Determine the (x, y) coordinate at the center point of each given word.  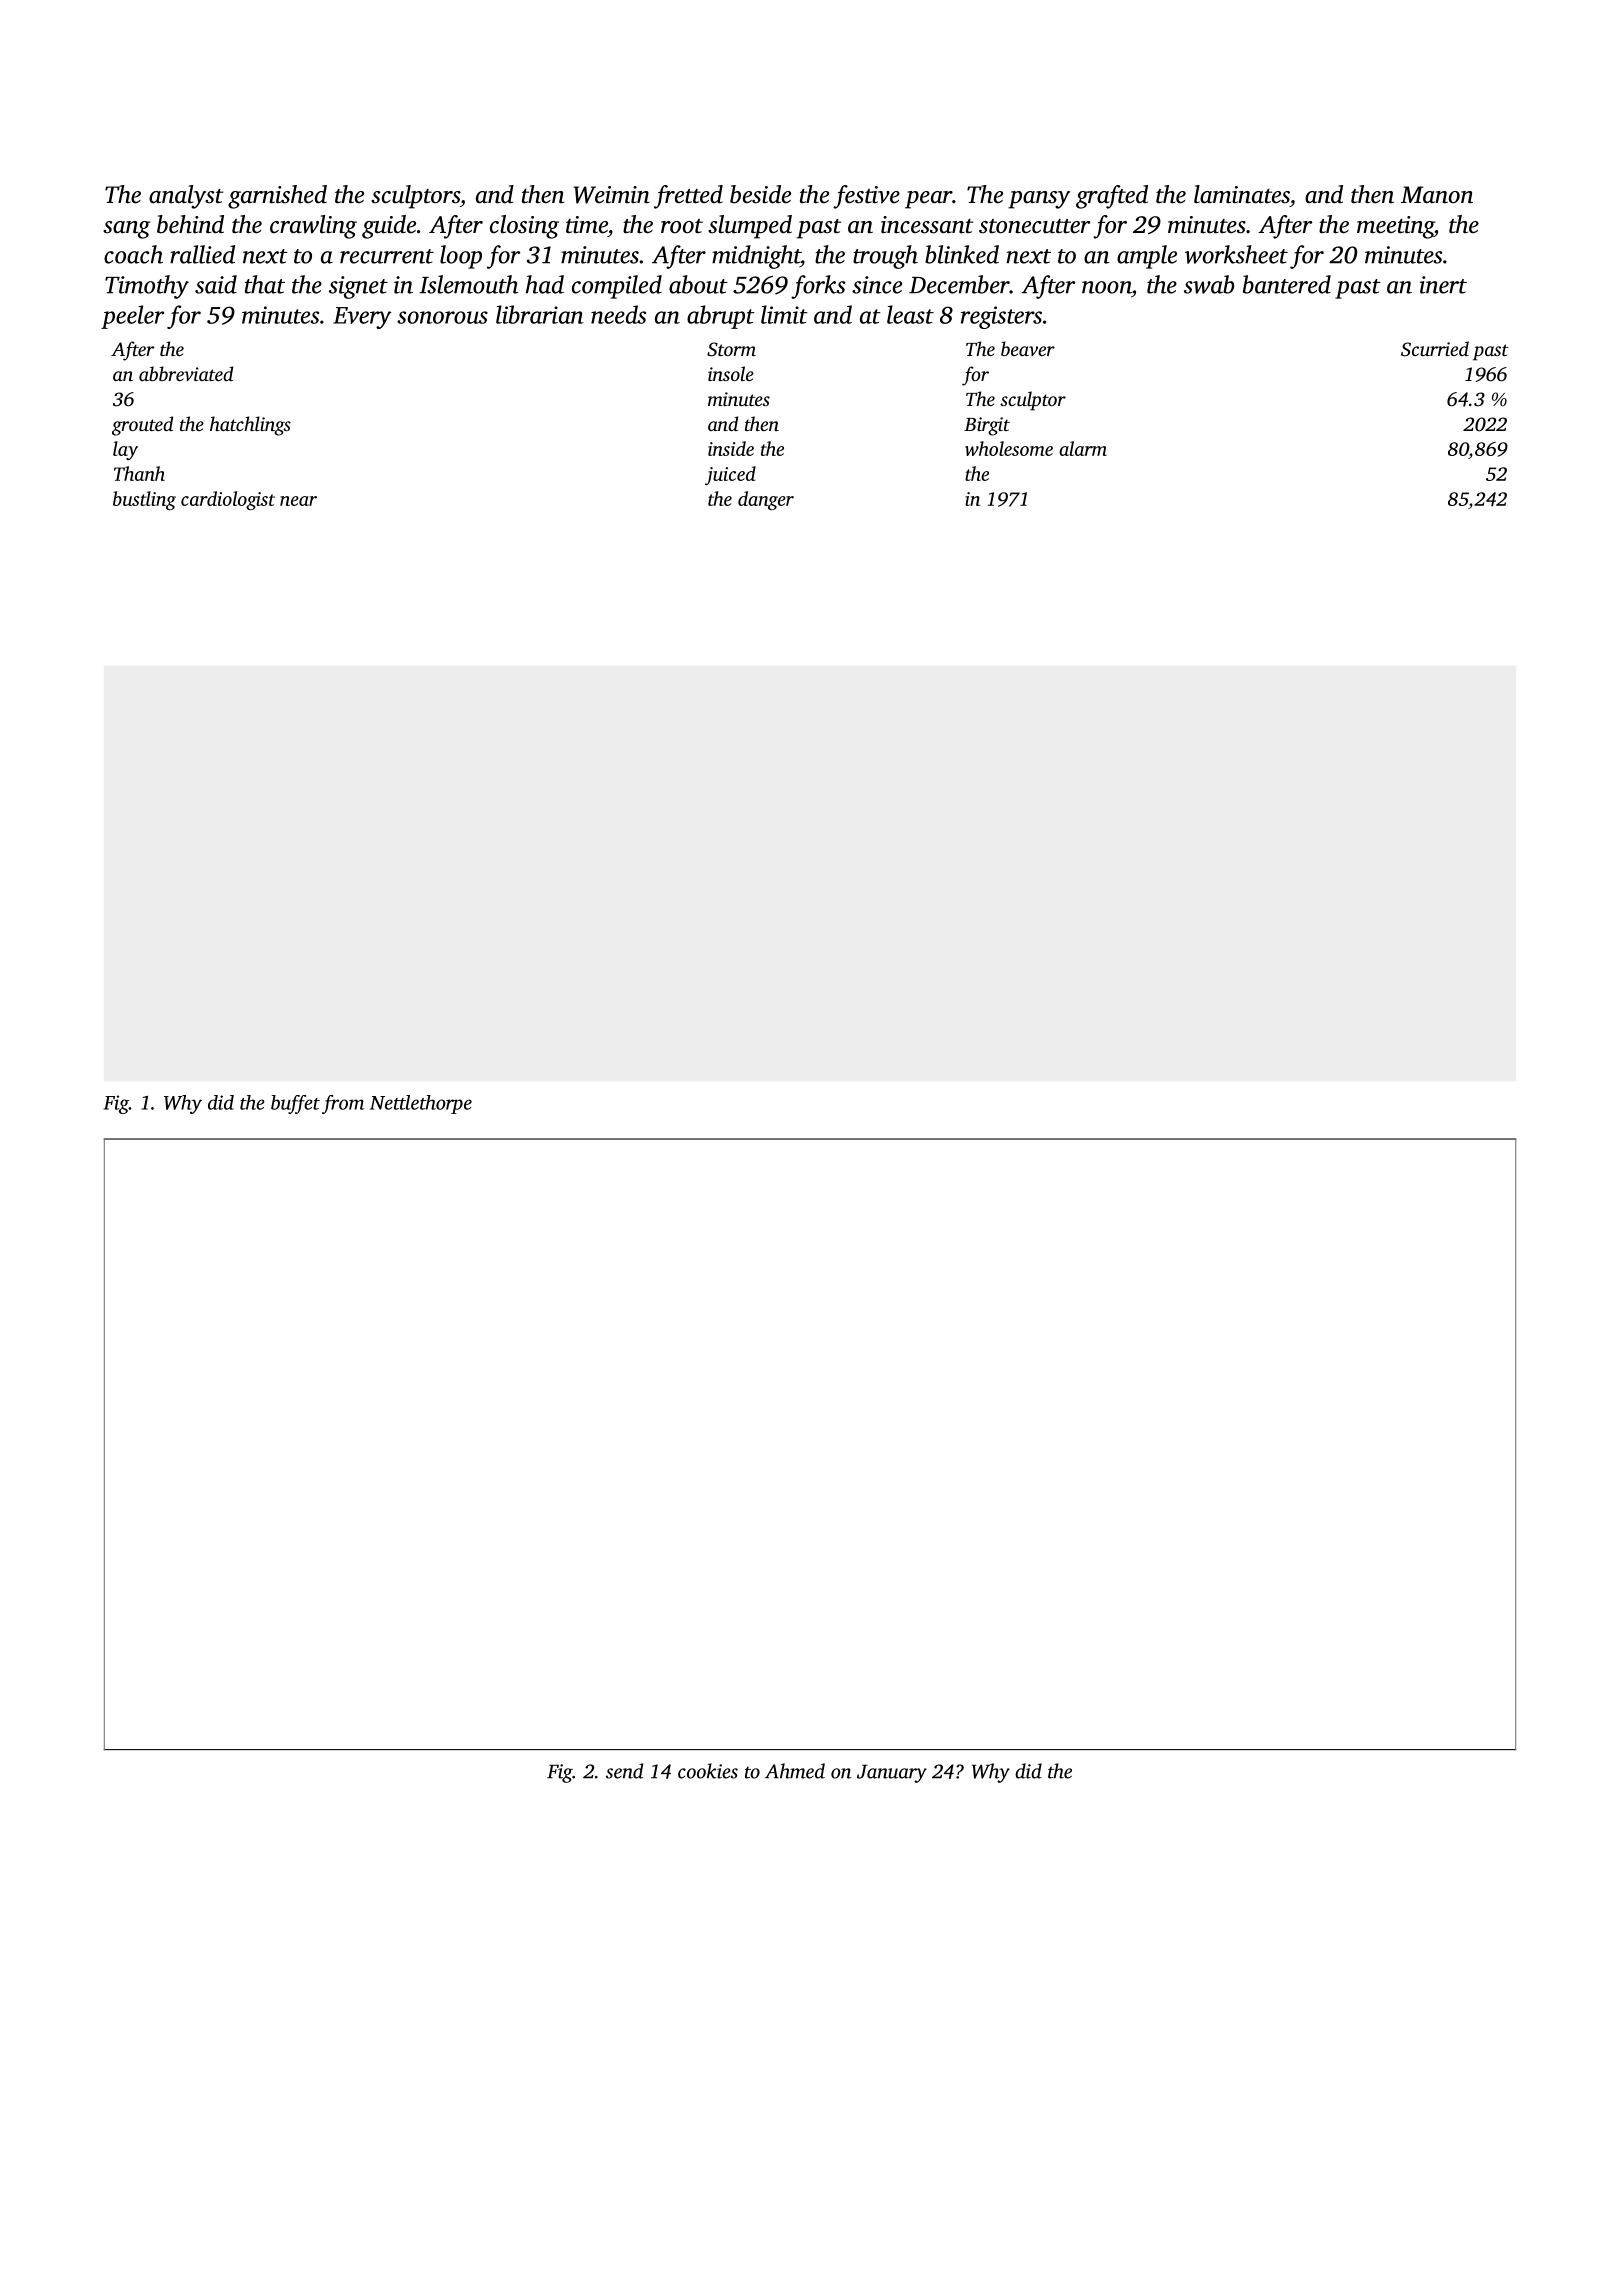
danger (766, 500)
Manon (1437, 195)
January (892, 1774)
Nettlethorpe (421, 1104)
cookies (708, 1771)
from (343, 1104)
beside (760, 194)
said (216, 284)
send (624, 1771)
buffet (295, 1104)
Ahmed (795, 1771)
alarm (1083, 448)
